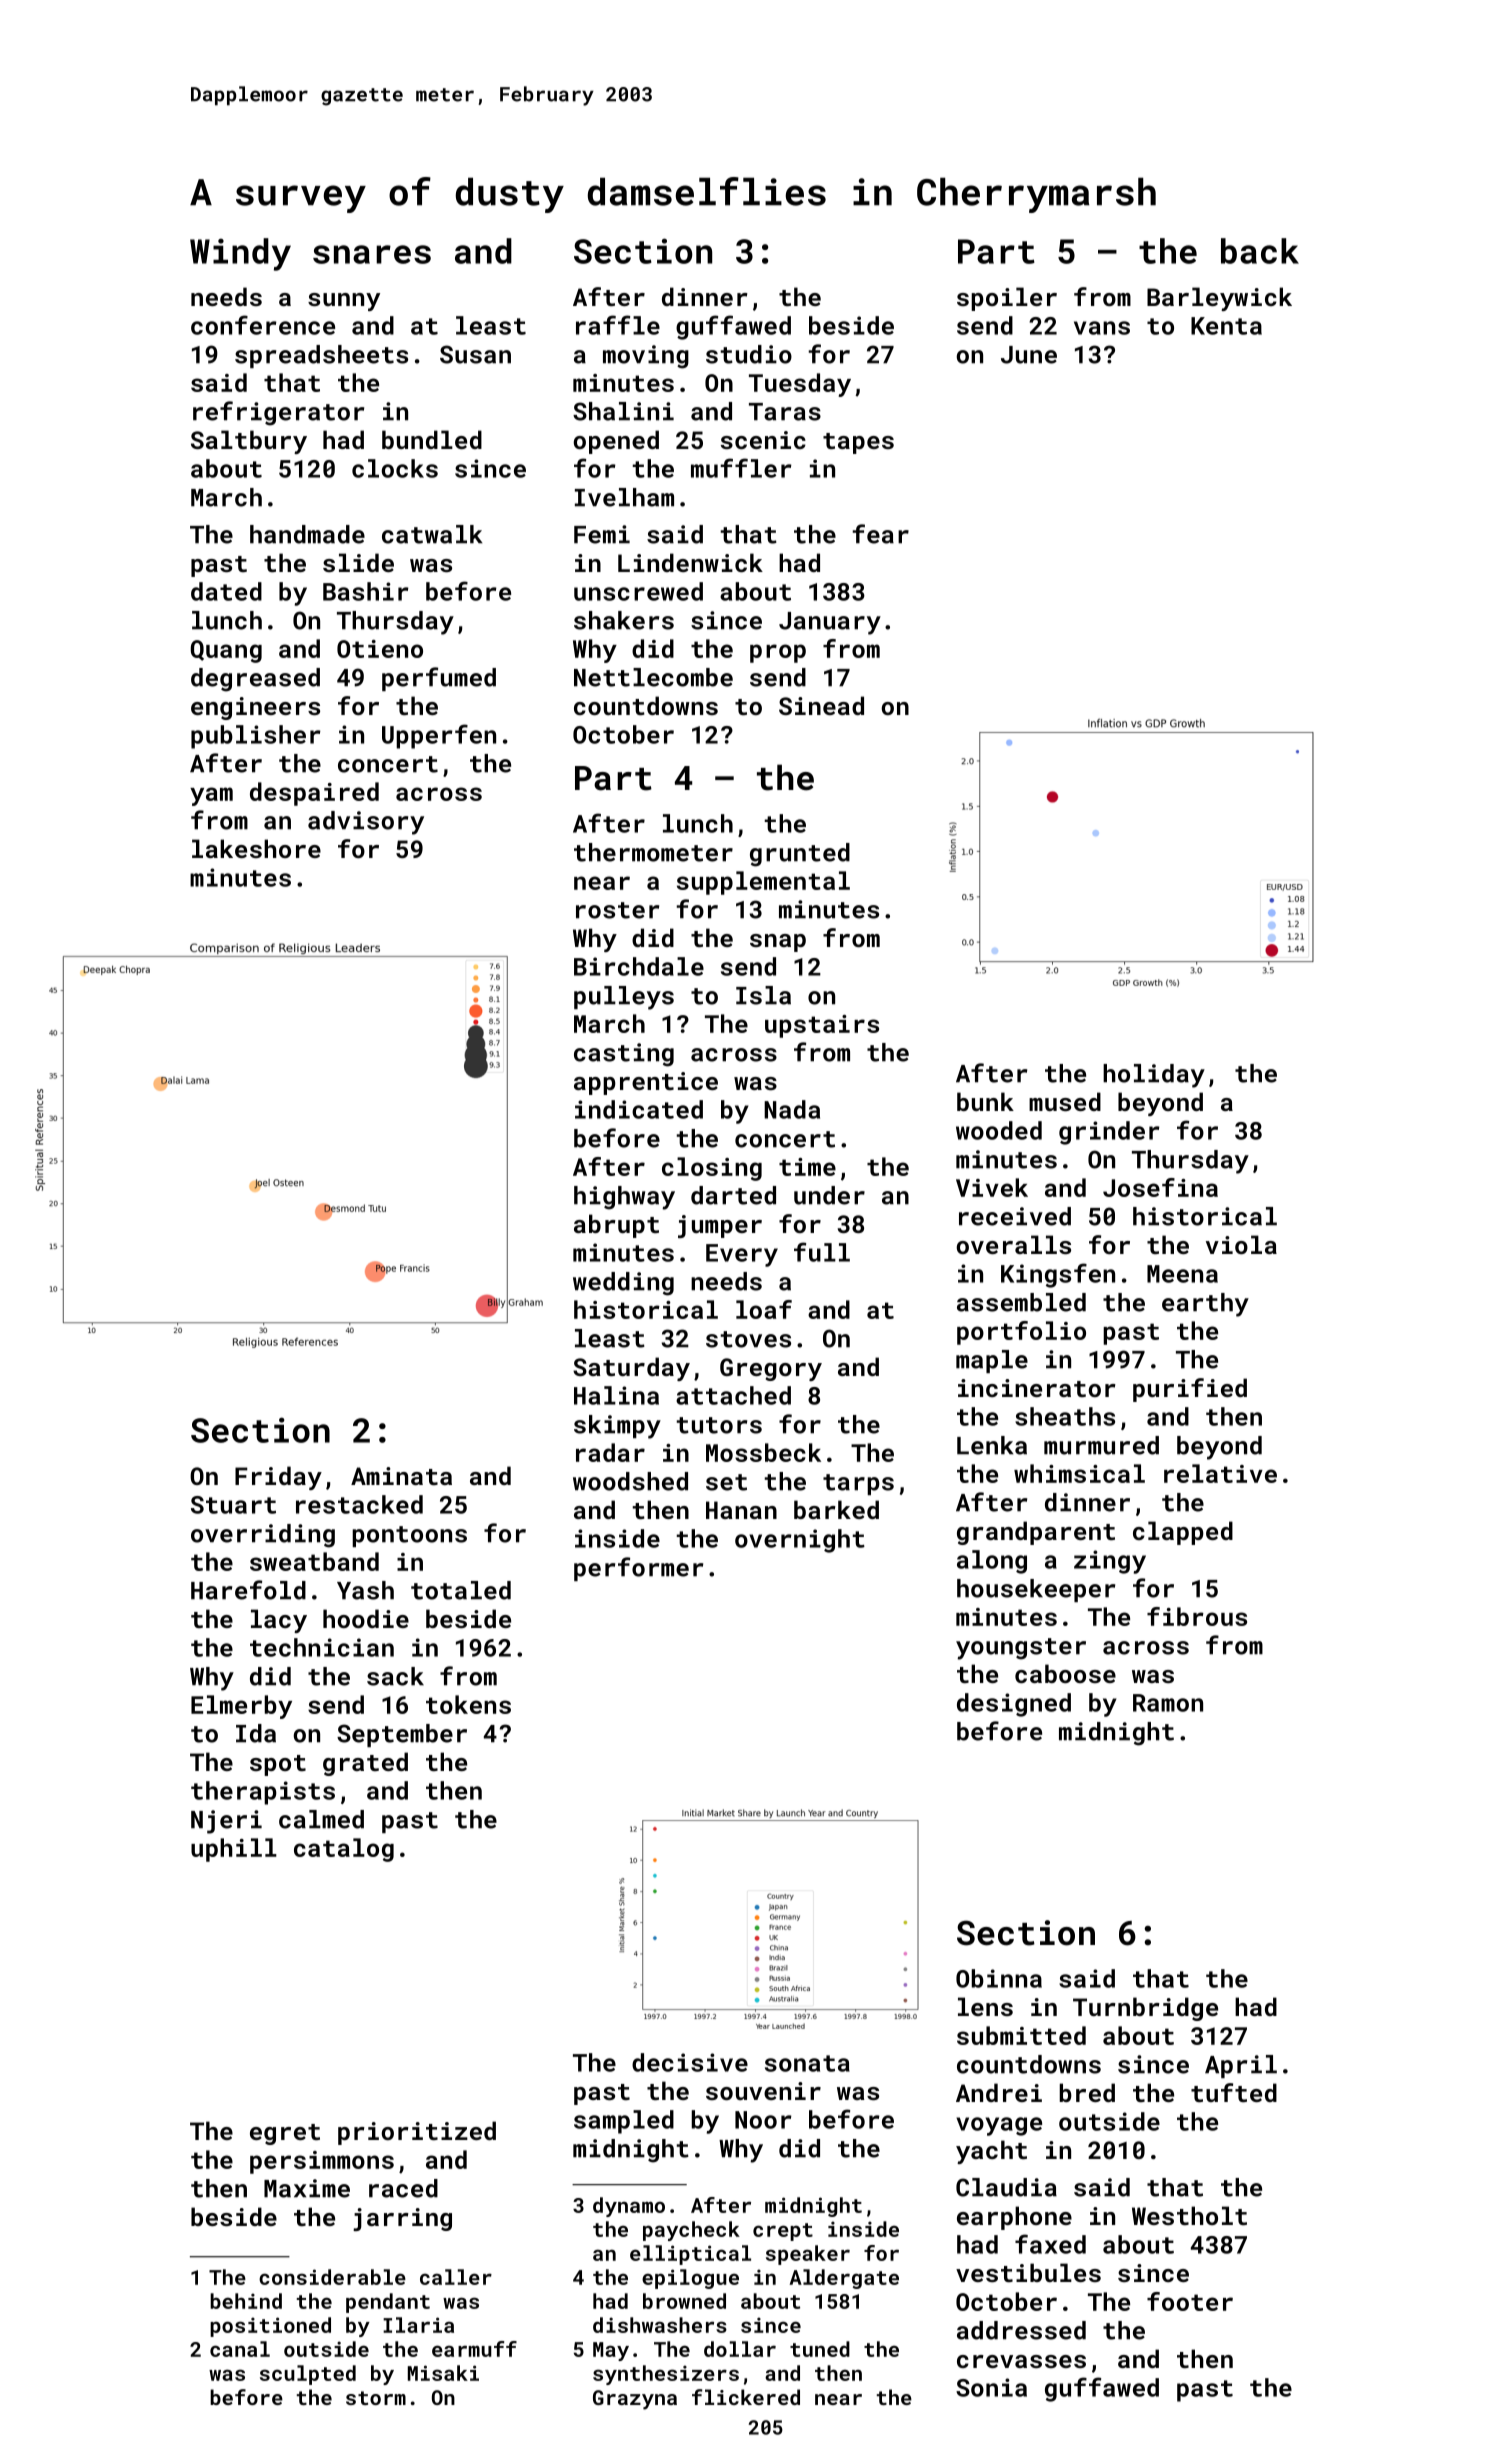 This document has height=2464, width=1496. I want to click on Misaki, so click(443, 2373).
